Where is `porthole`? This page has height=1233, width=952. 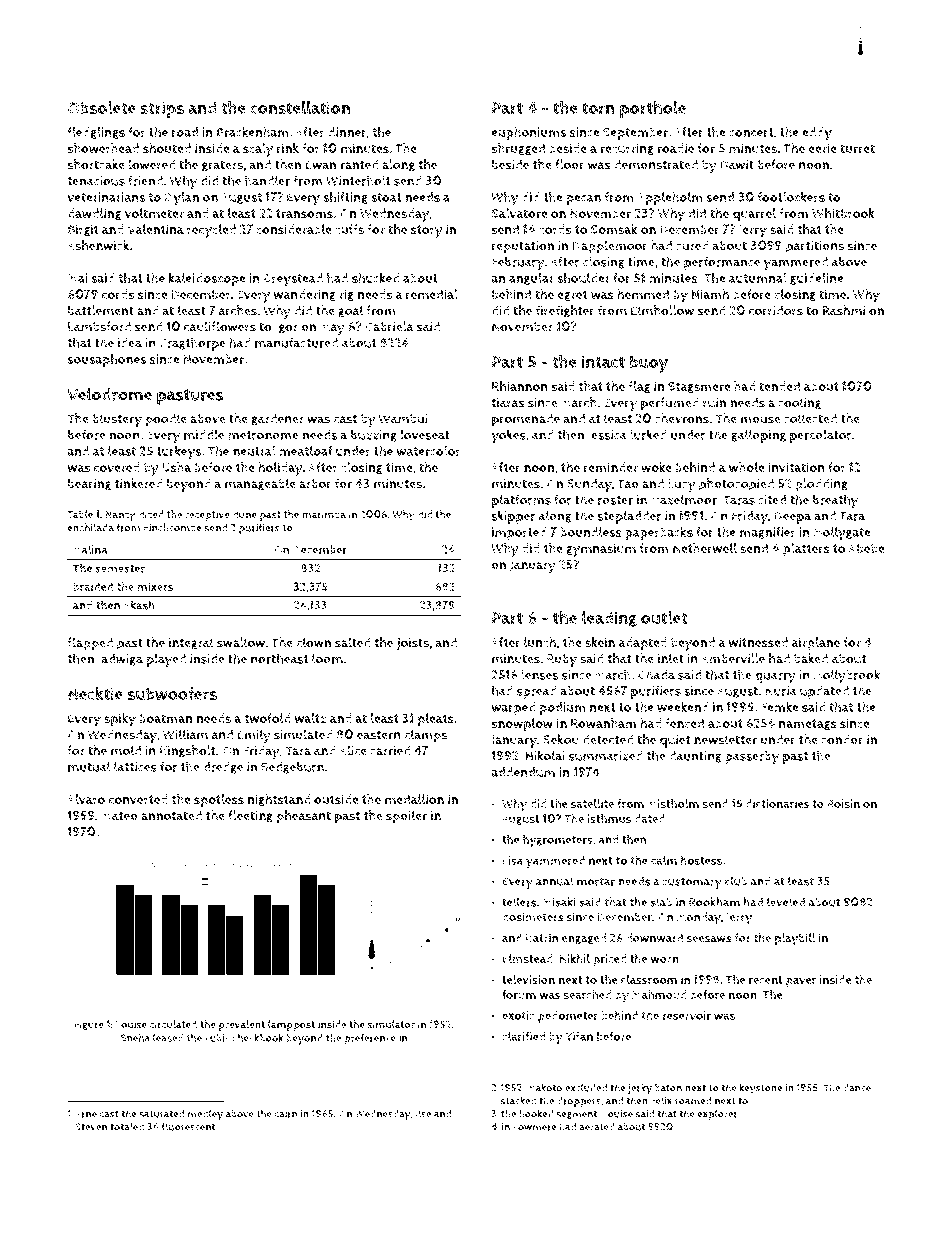
porthole is located at coordinates (653, 109).
